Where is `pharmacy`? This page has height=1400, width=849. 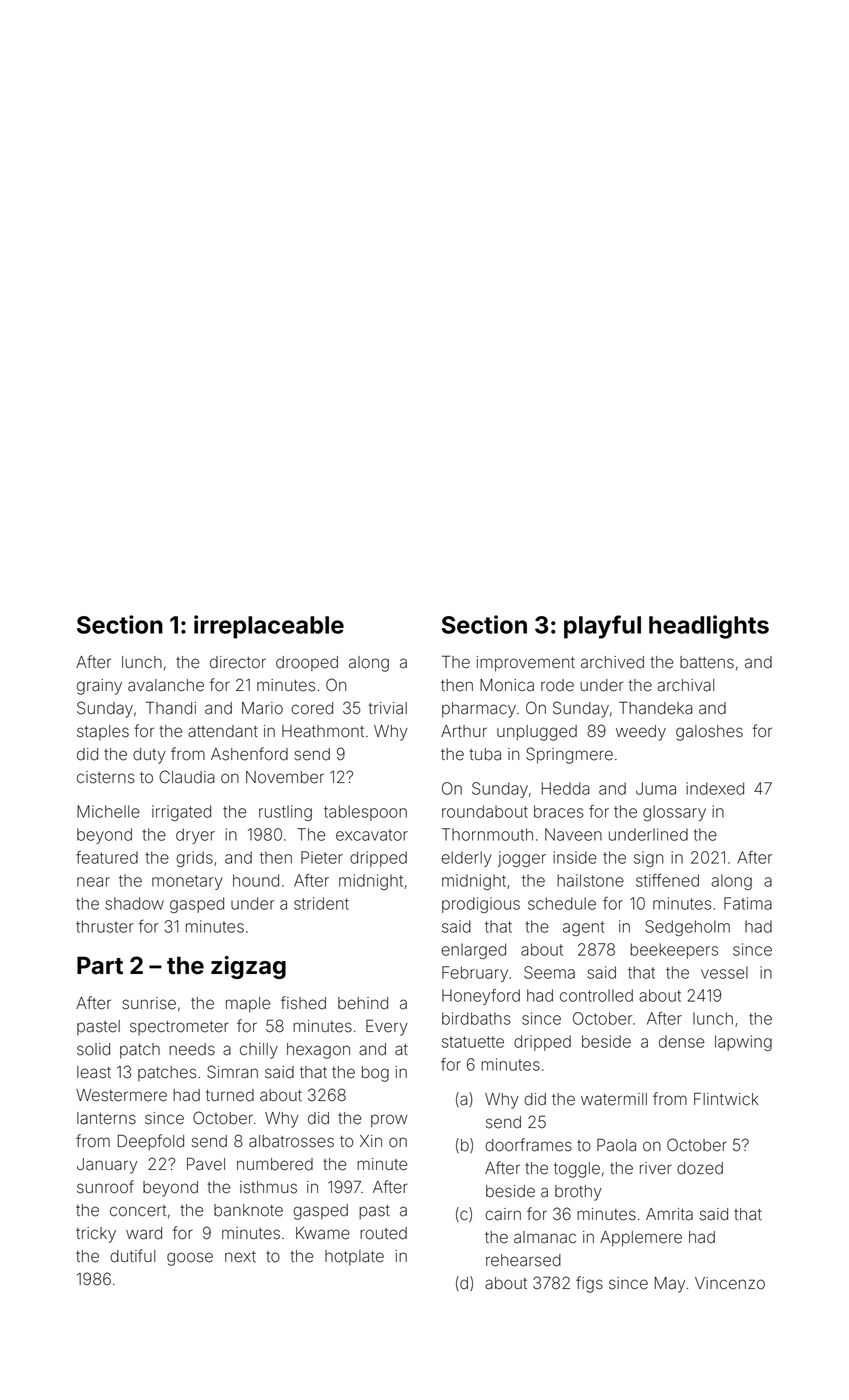 pharmacy is located at coordinates (479, 710).
